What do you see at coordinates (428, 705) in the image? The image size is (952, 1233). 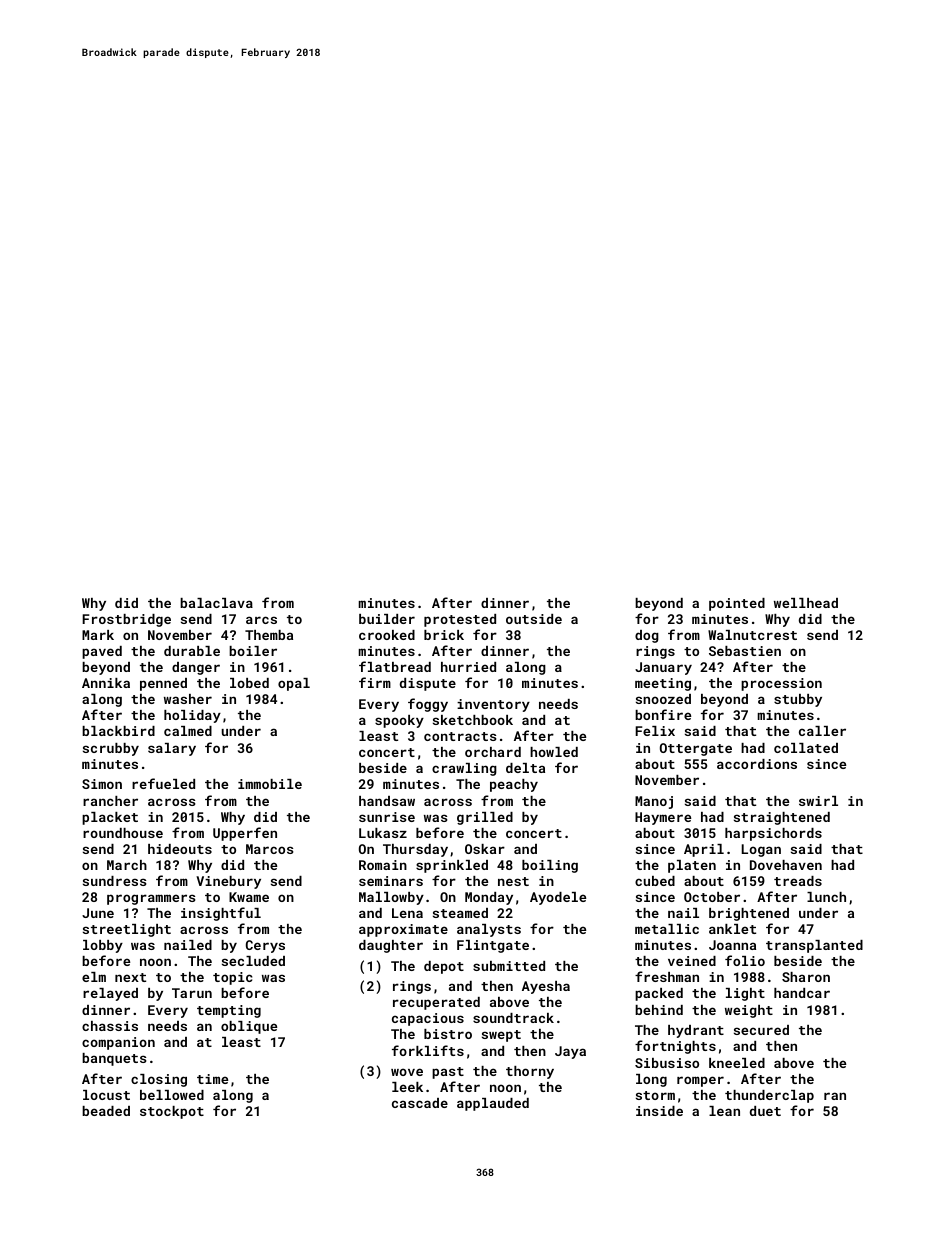 I see `foggy` at bounding box center [428, 705].
